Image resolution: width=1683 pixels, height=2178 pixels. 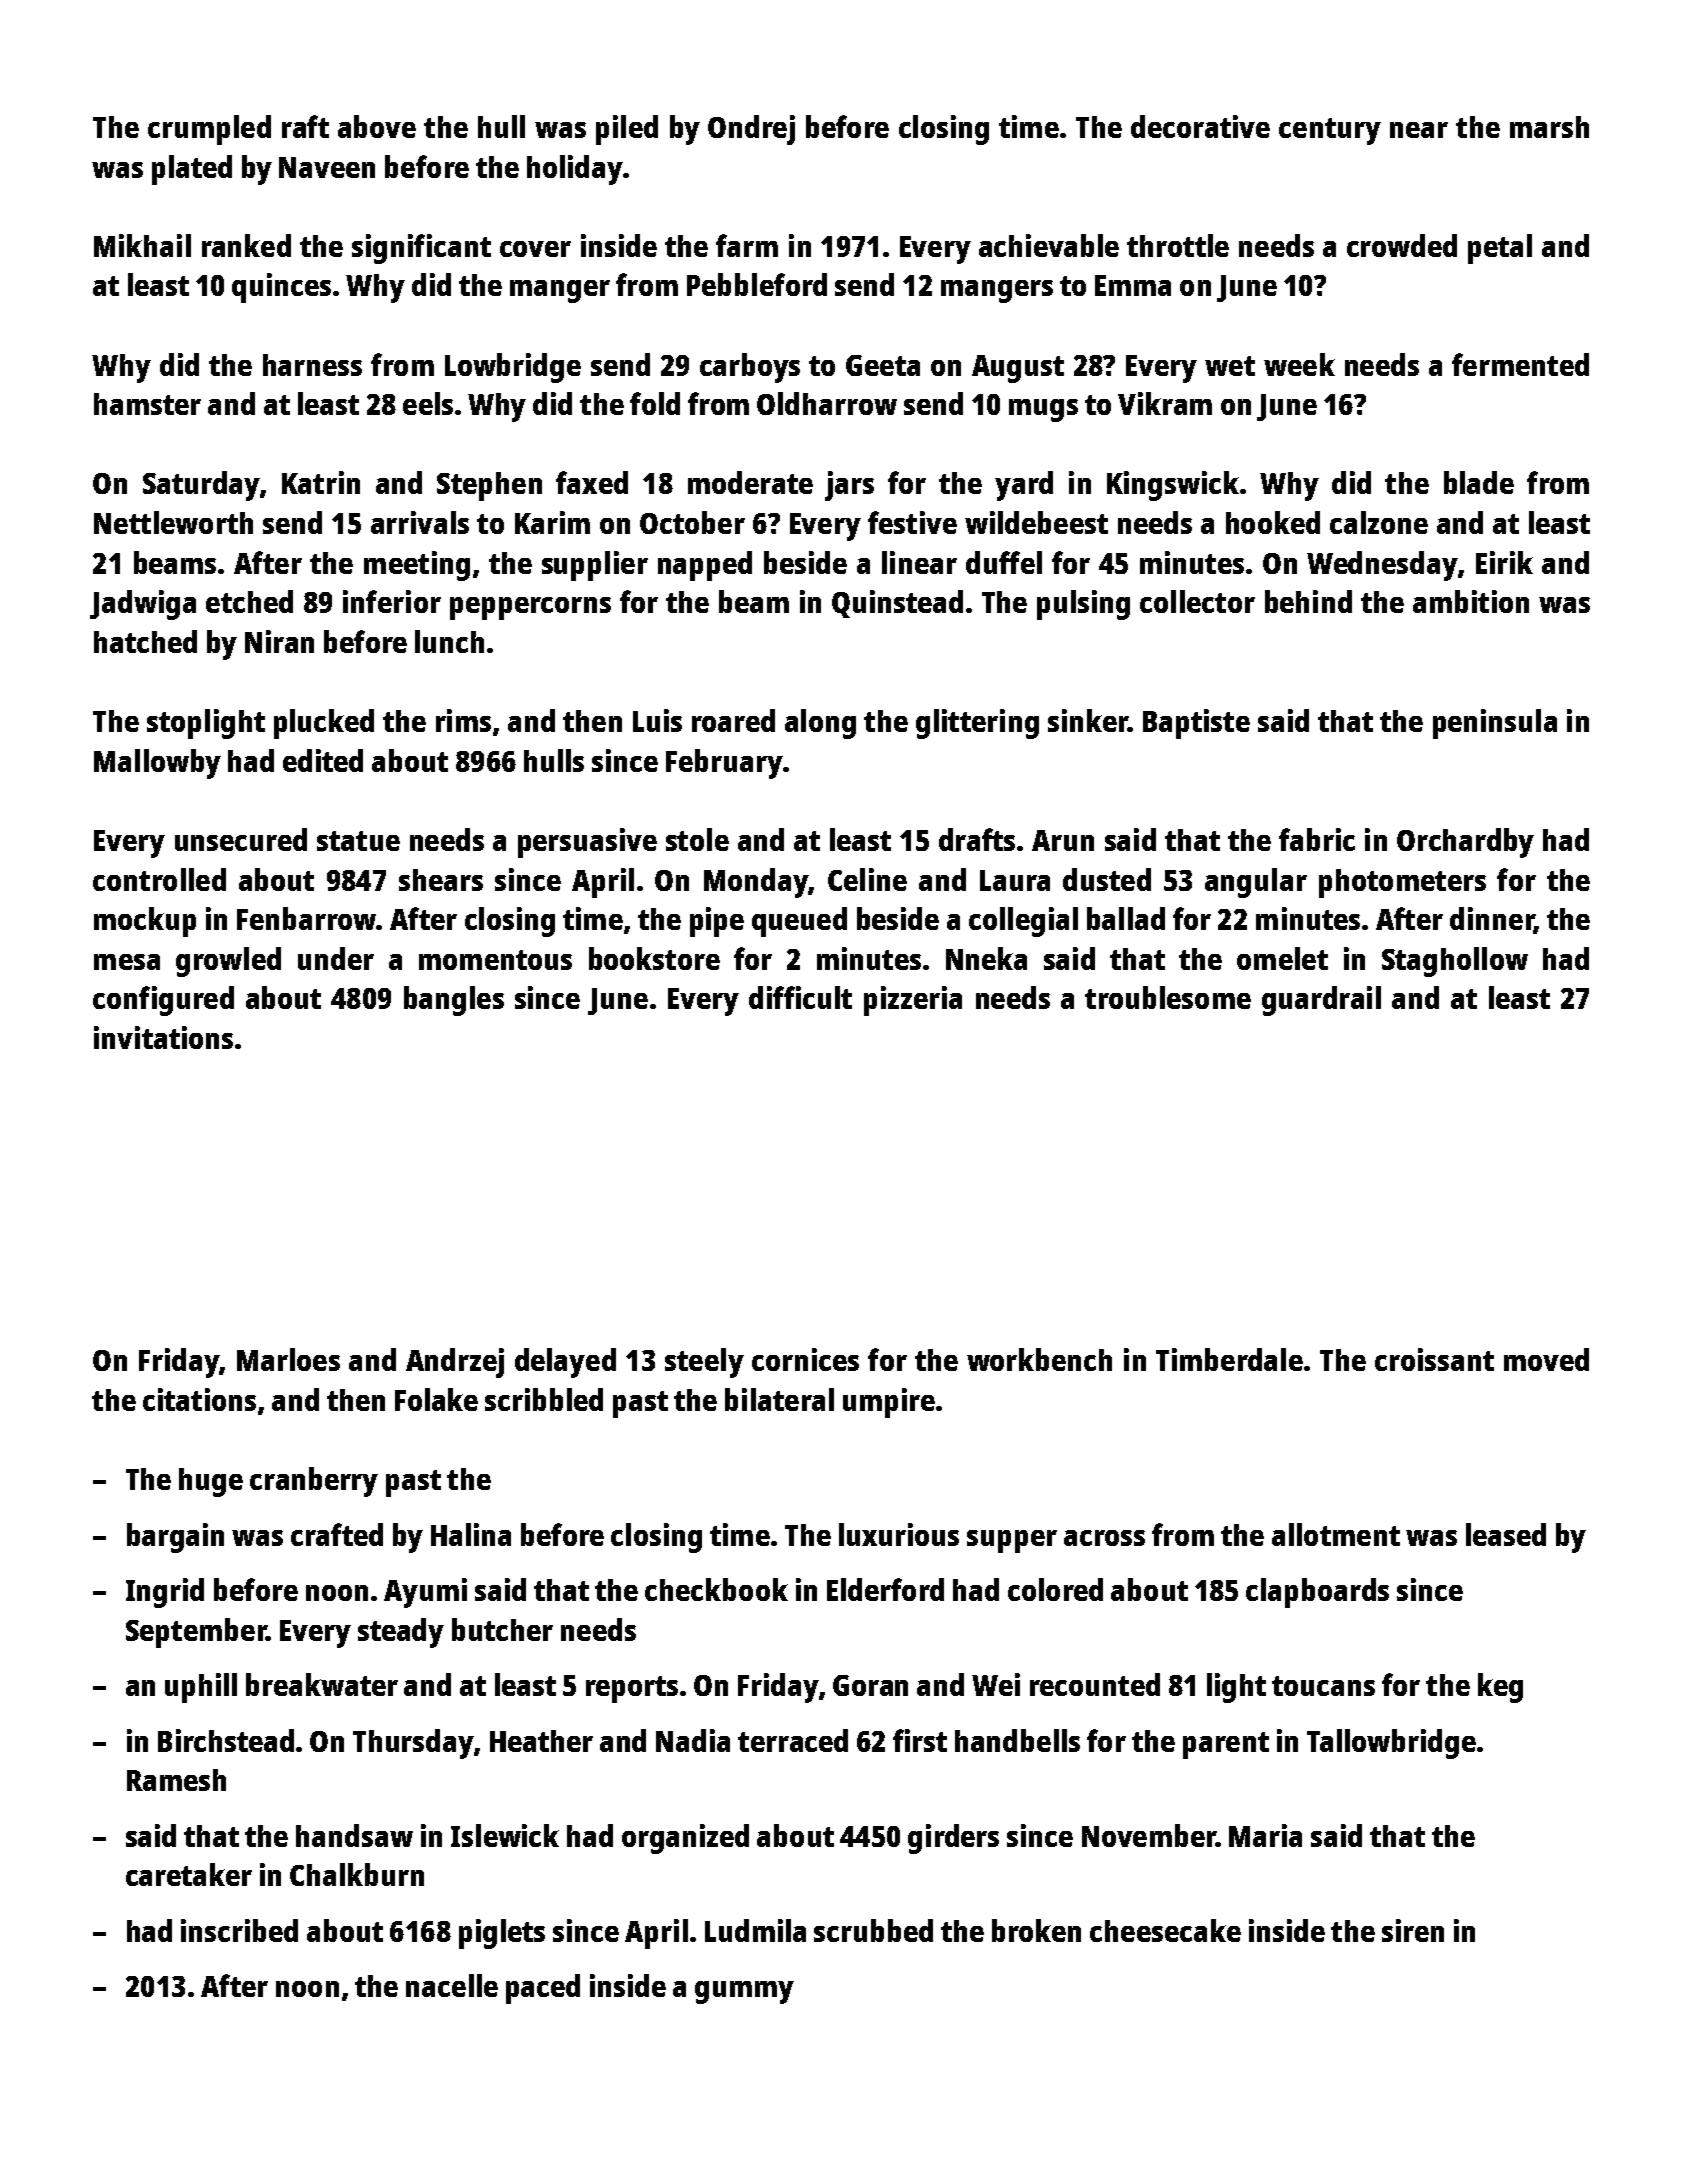 I want to click on napped, so click(x=705, y=566).
